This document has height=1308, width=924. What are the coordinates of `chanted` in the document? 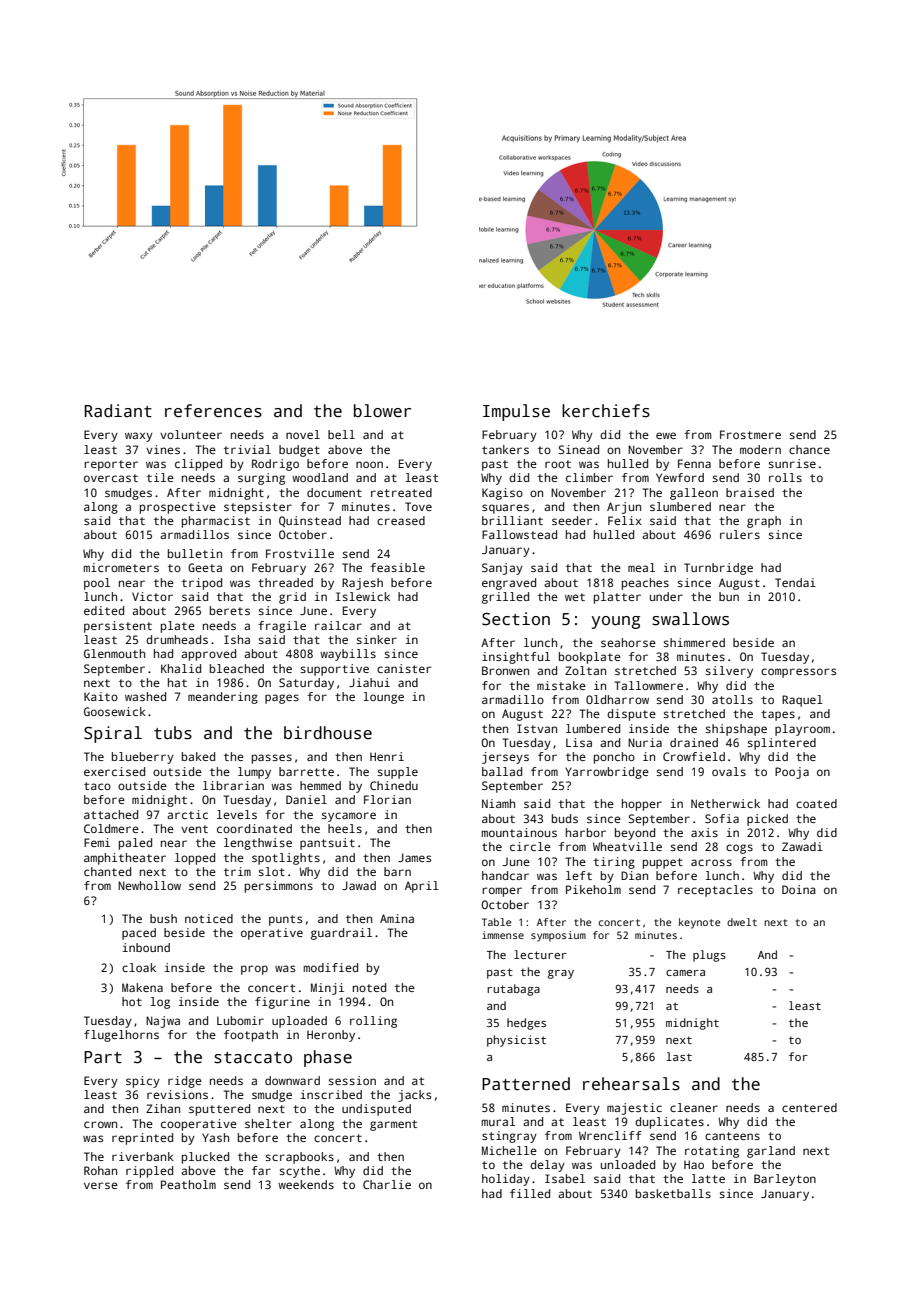 It's located at (107, 871).
